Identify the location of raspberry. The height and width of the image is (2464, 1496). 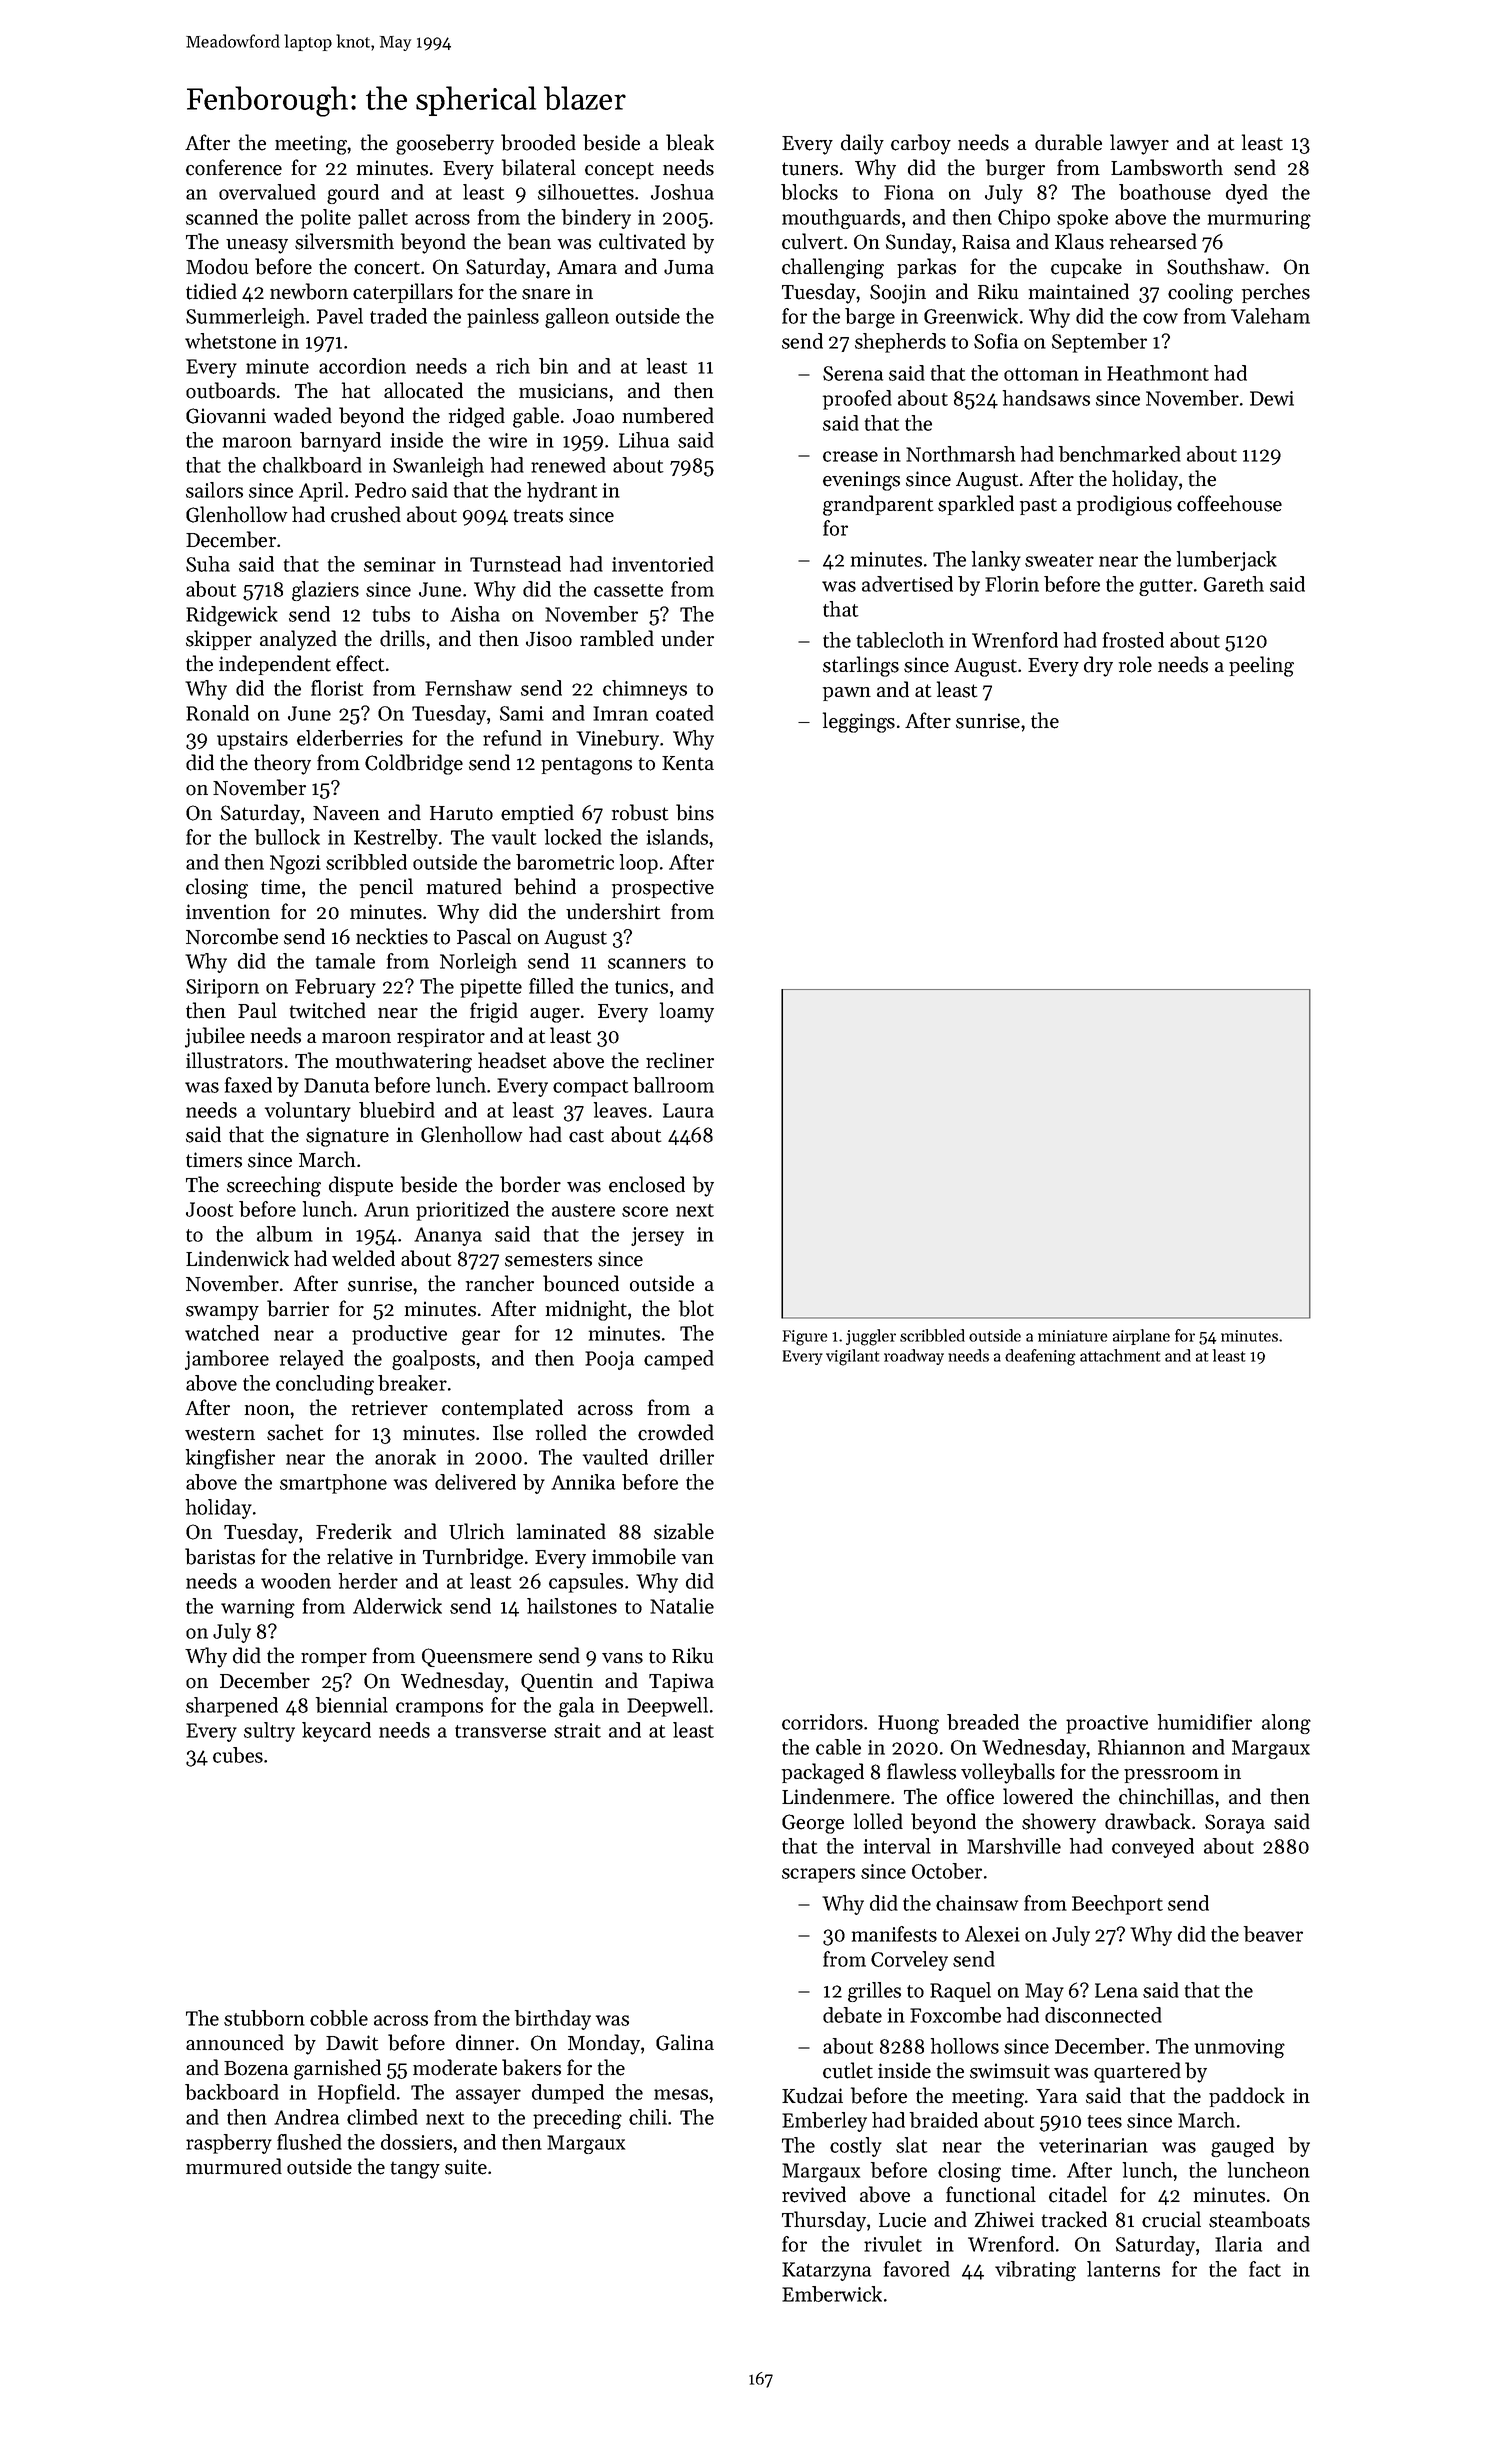
(229, 2144).
